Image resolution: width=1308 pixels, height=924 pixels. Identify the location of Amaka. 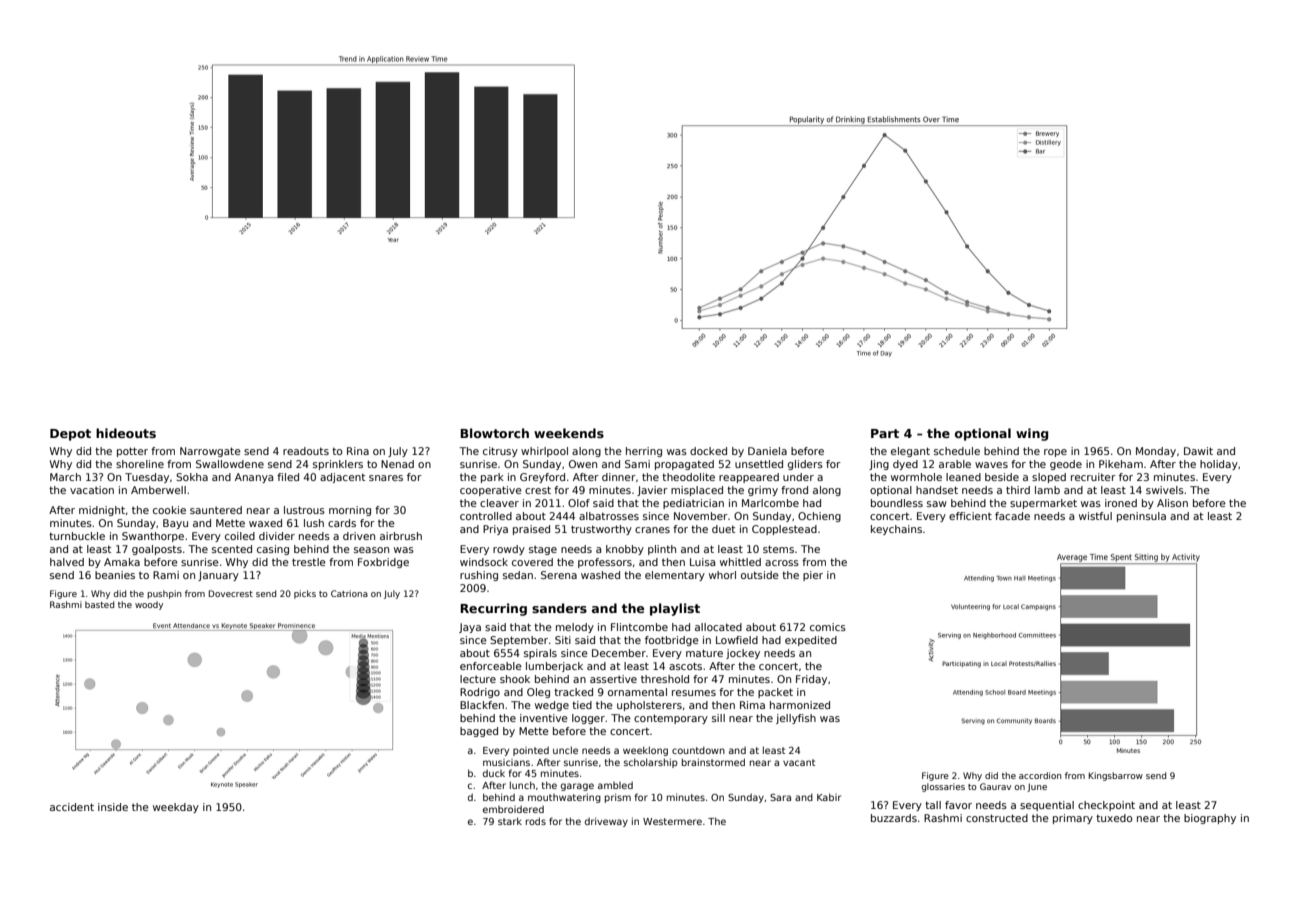
(122, 562).
